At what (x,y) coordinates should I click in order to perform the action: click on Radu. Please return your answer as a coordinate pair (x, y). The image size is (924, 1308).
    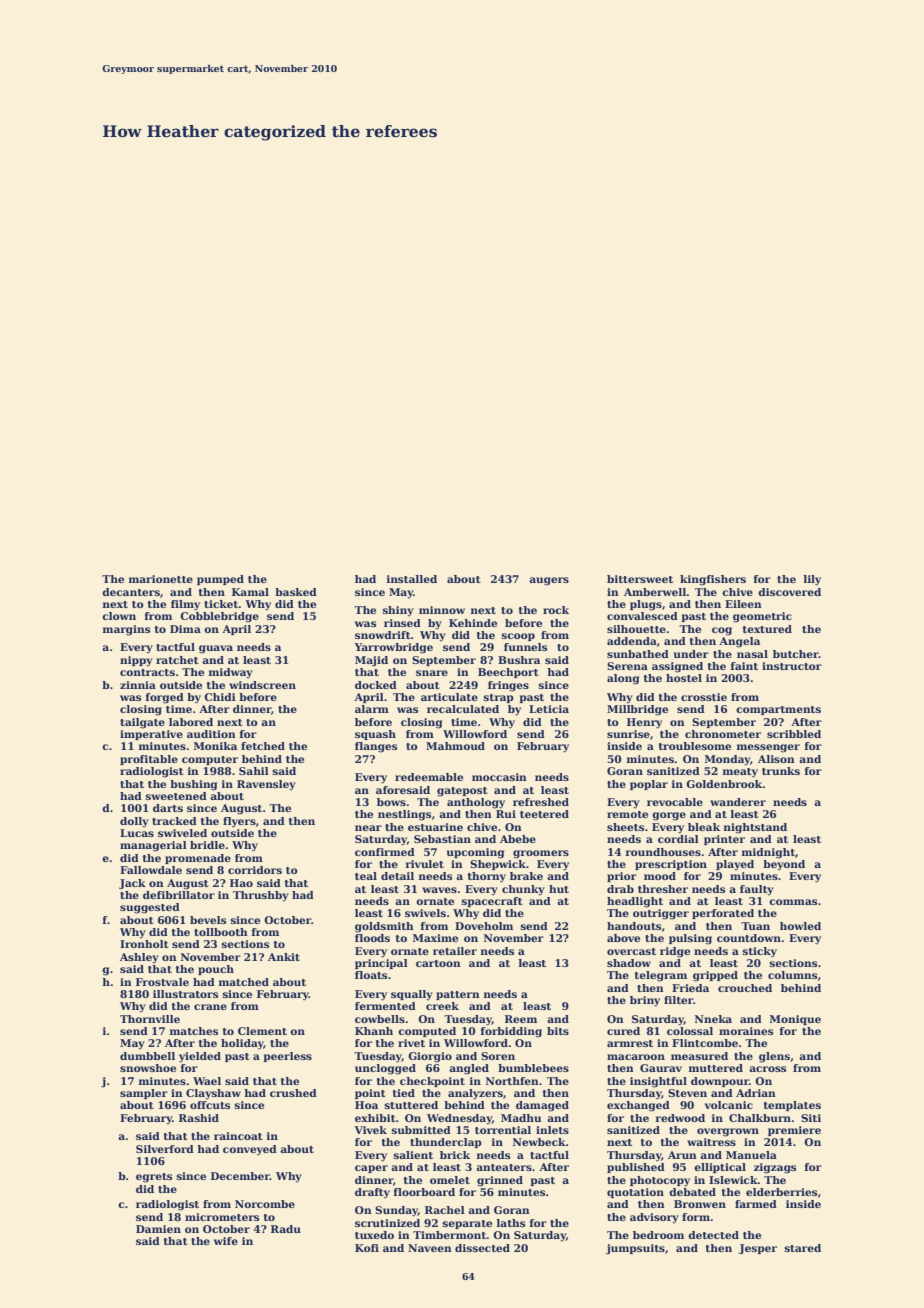
    Looking at the image, I should click on (286, 1229).
